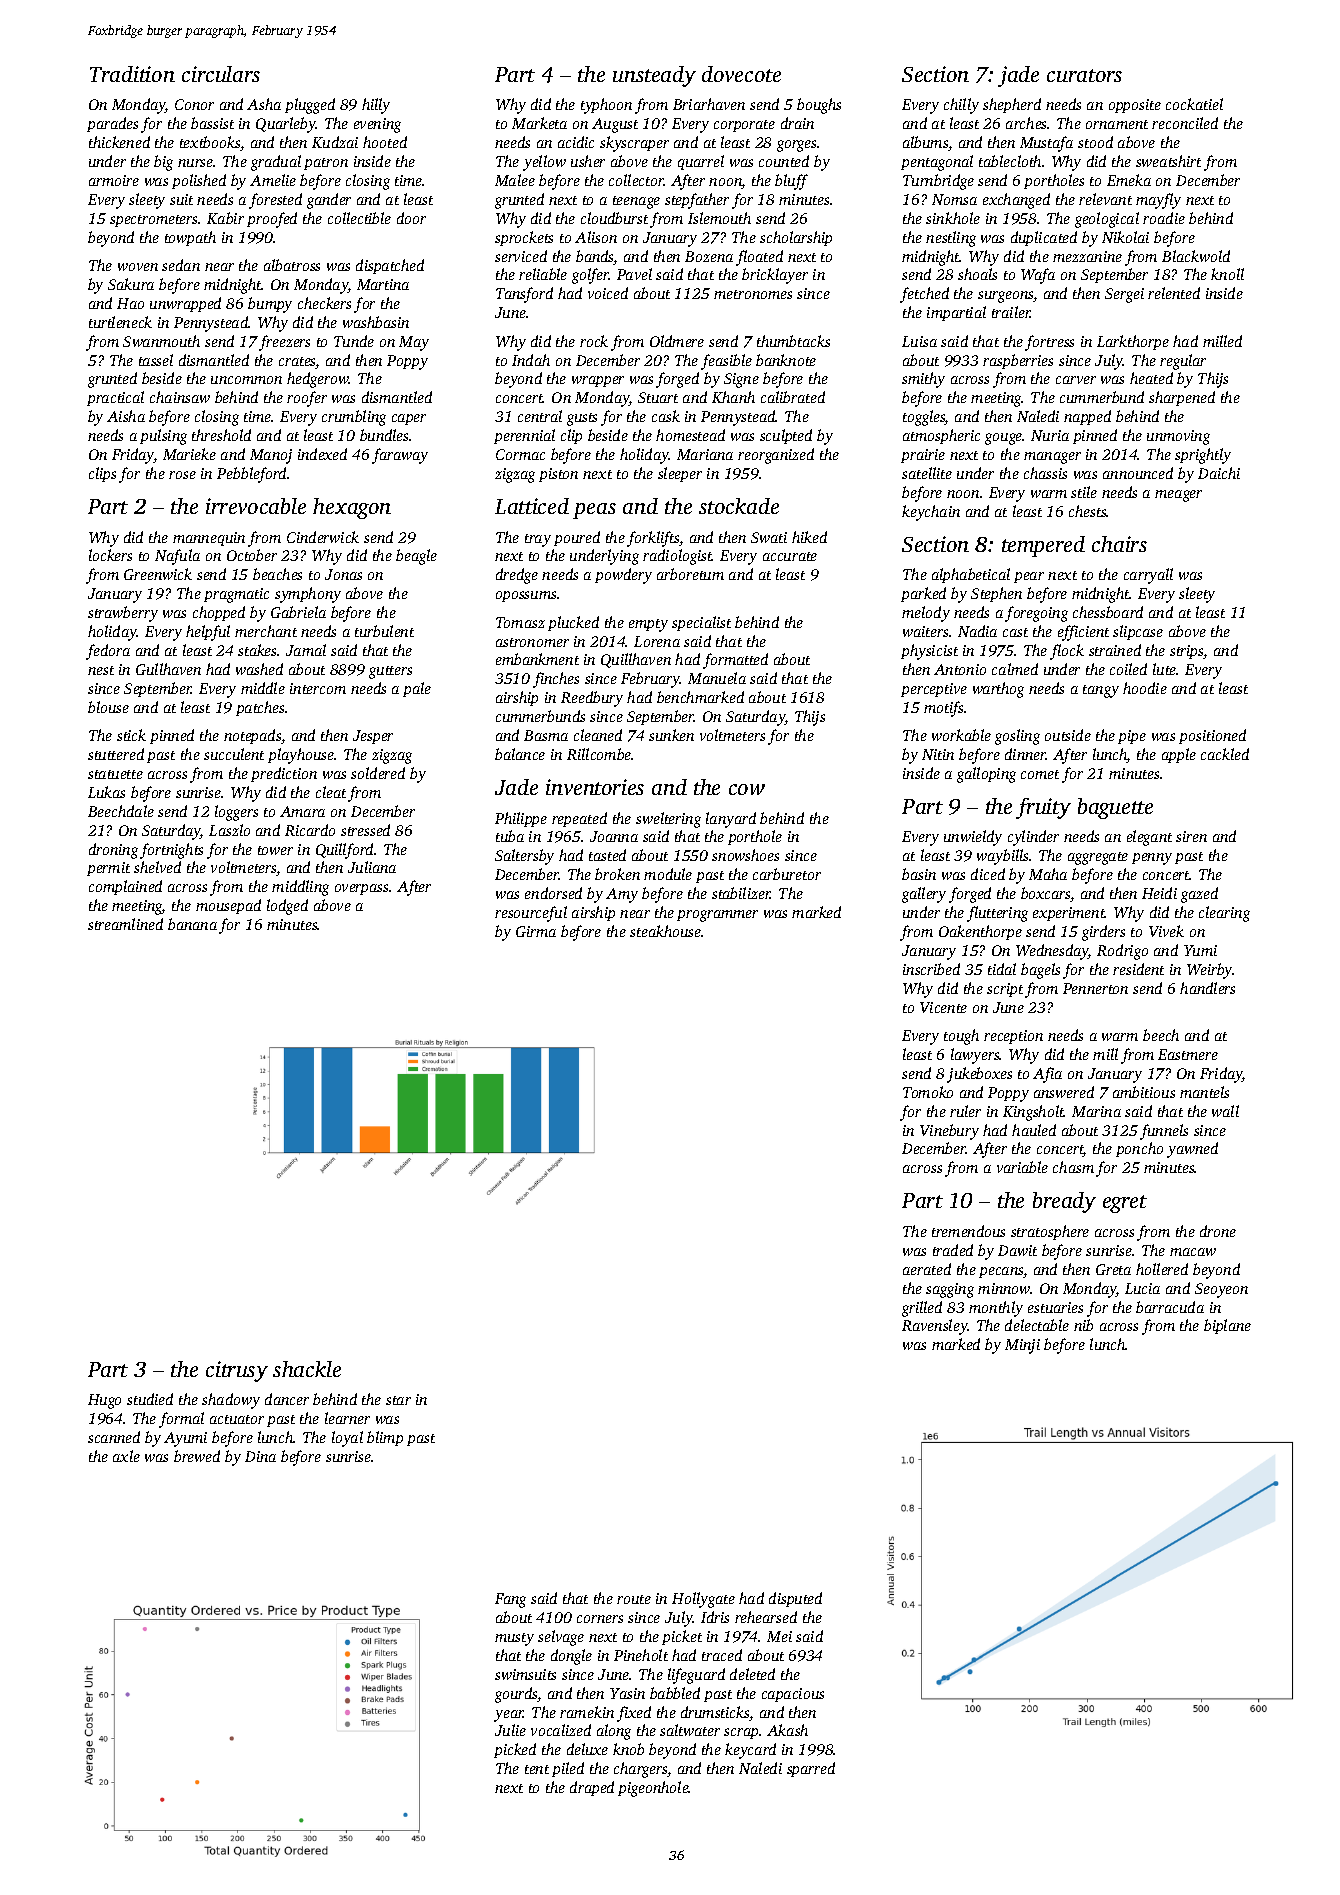 The image size is (1340, 1895). Describe the element at coordinates (509, 1716) in the screenshot. I see `year` at that location.
